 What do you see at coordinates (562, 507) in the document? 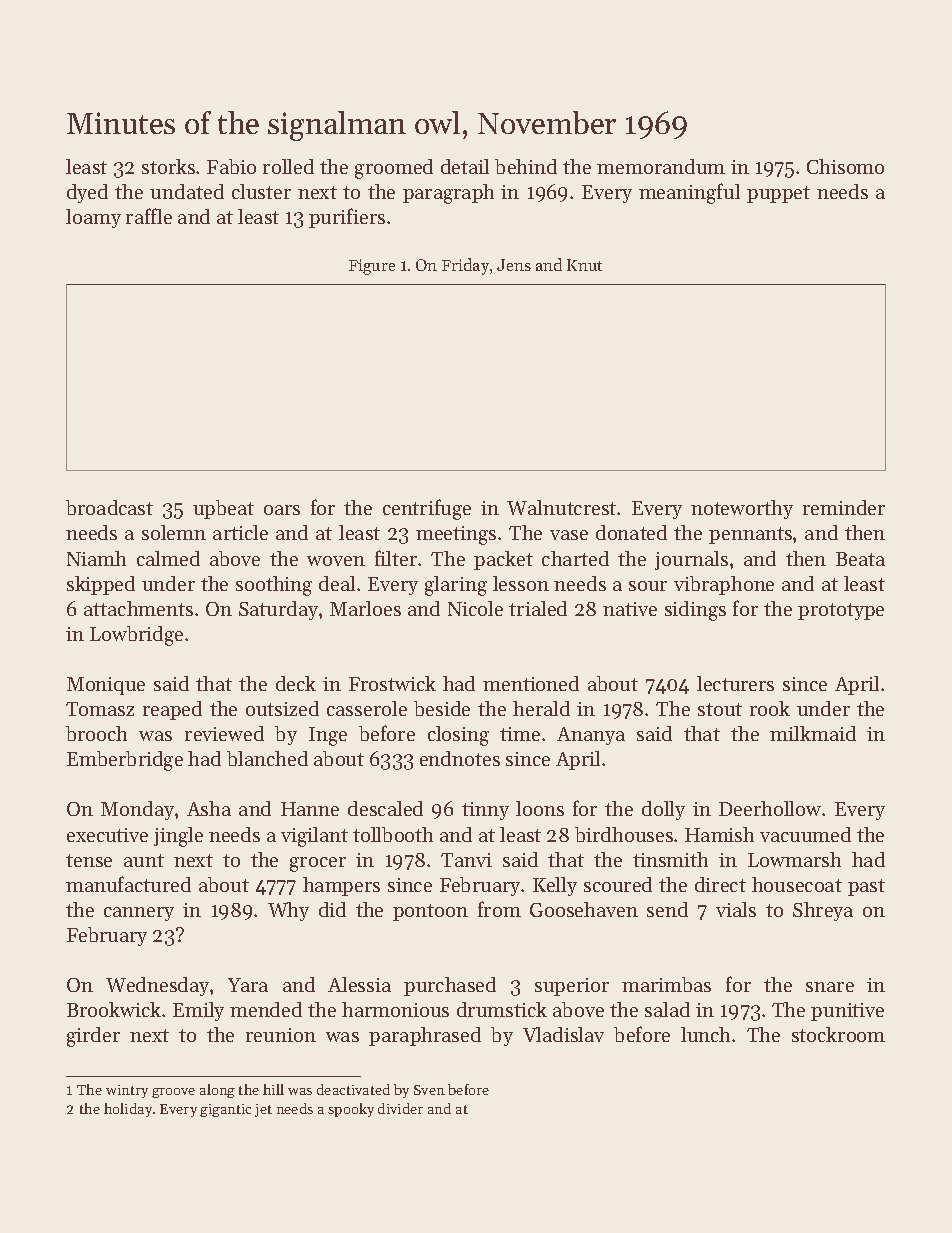
I see `Walnutcrest` at bounding box center [562, 507].
